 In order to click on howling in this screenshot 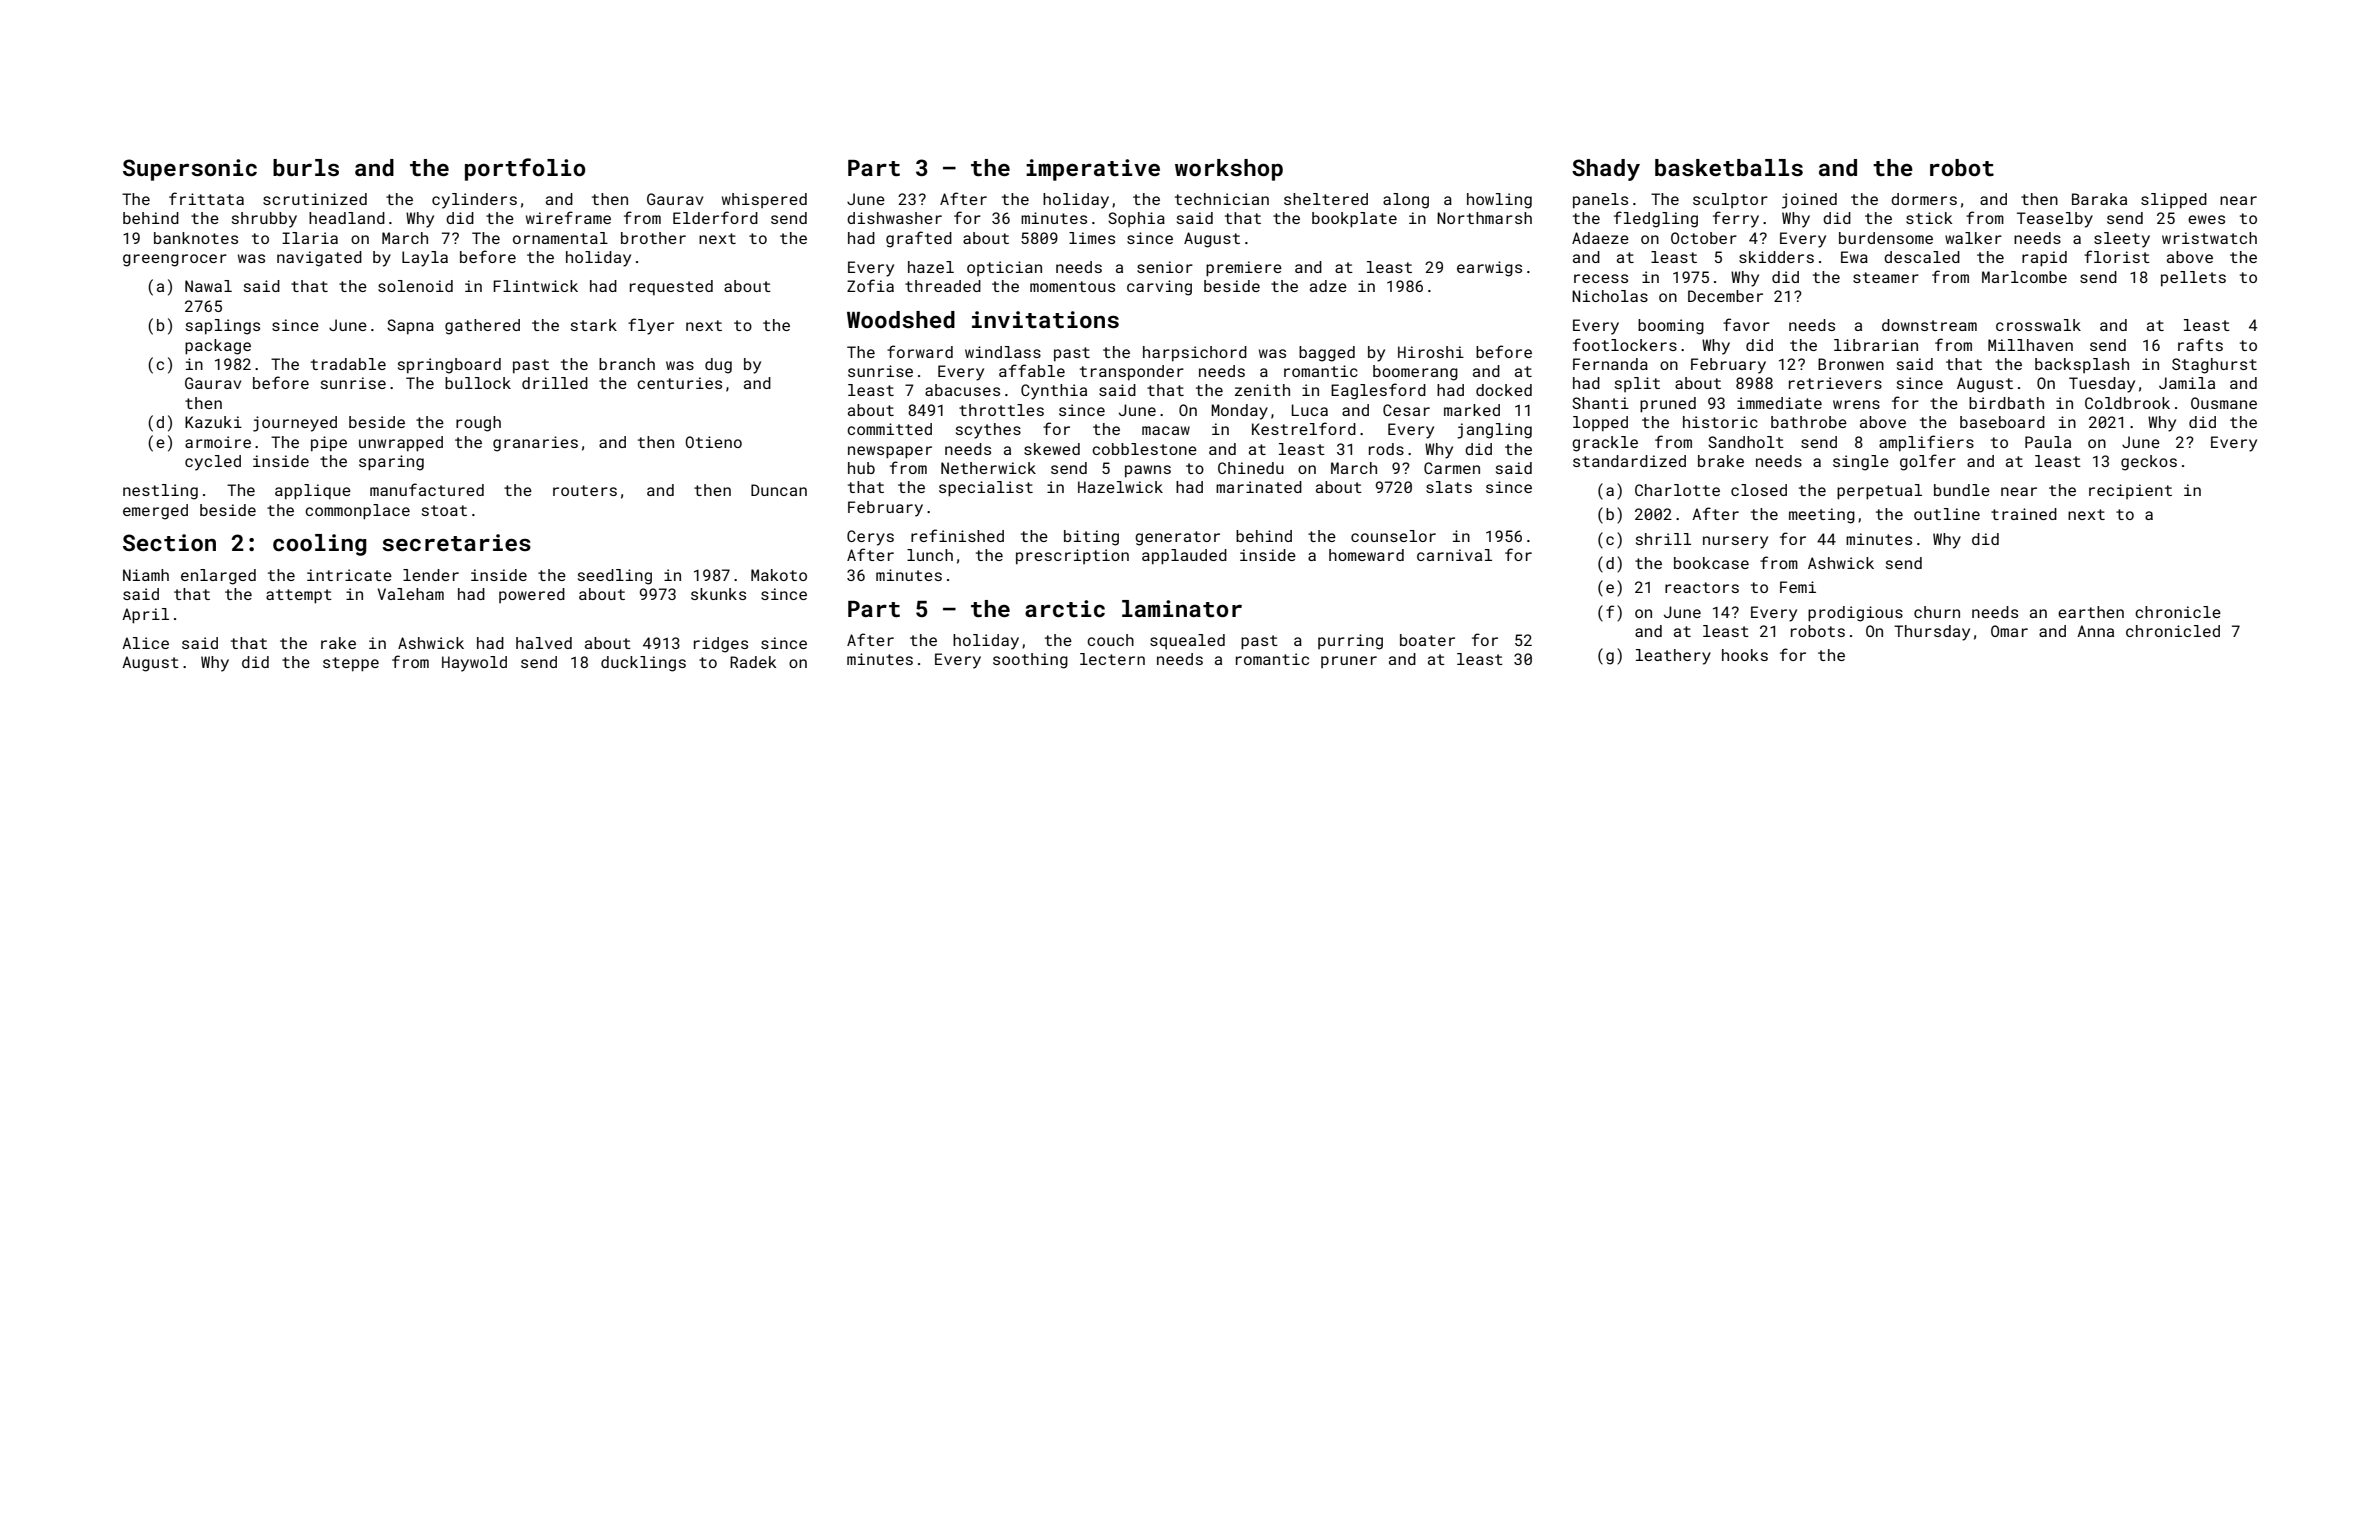, I will do `click(1499, 201)`.
